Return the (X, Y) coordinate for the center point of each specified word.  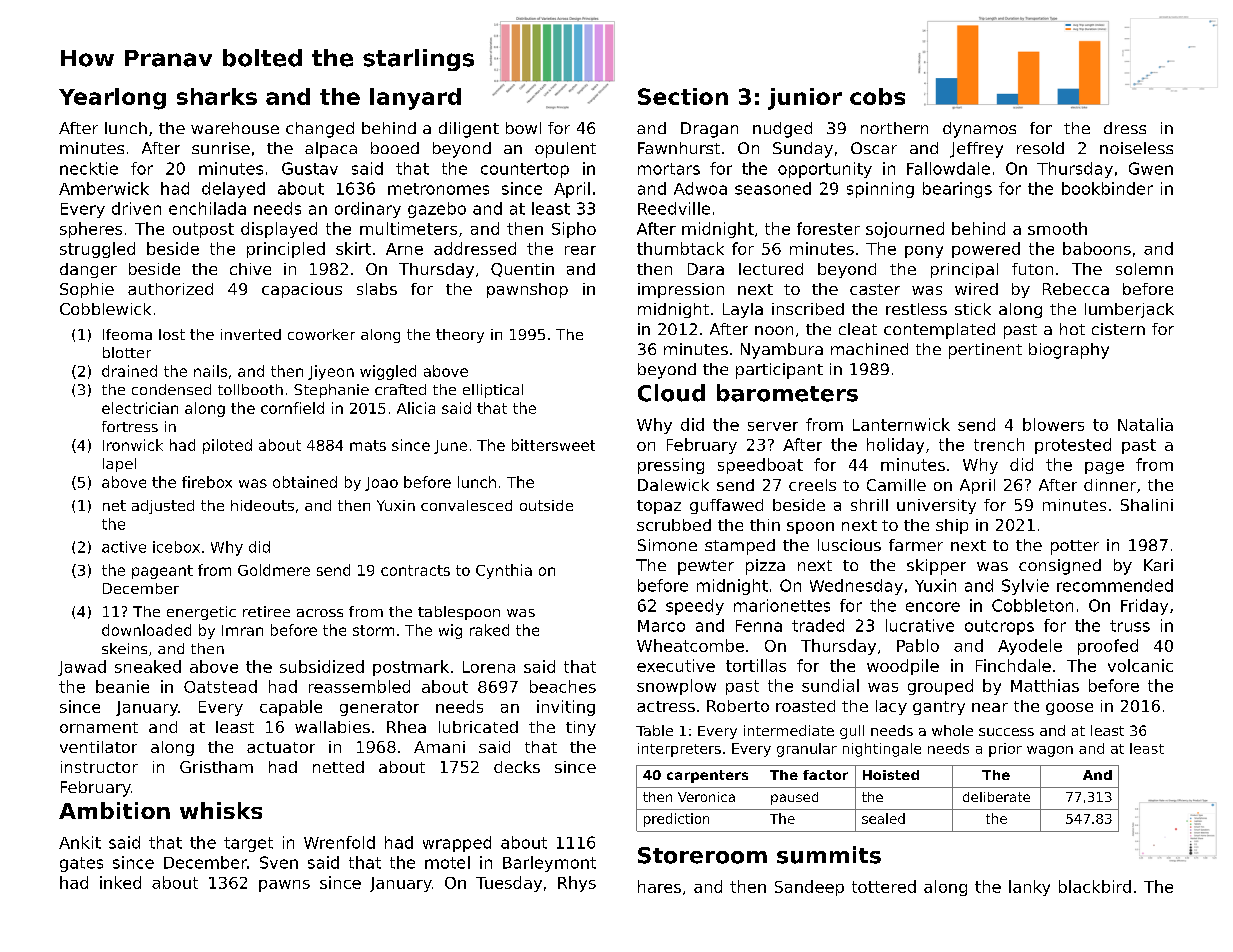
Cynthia (504, 571)
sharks (217, 96)
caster (875, 289)
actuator (281, 747)
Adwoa (700, 188)
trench (999, 444)
